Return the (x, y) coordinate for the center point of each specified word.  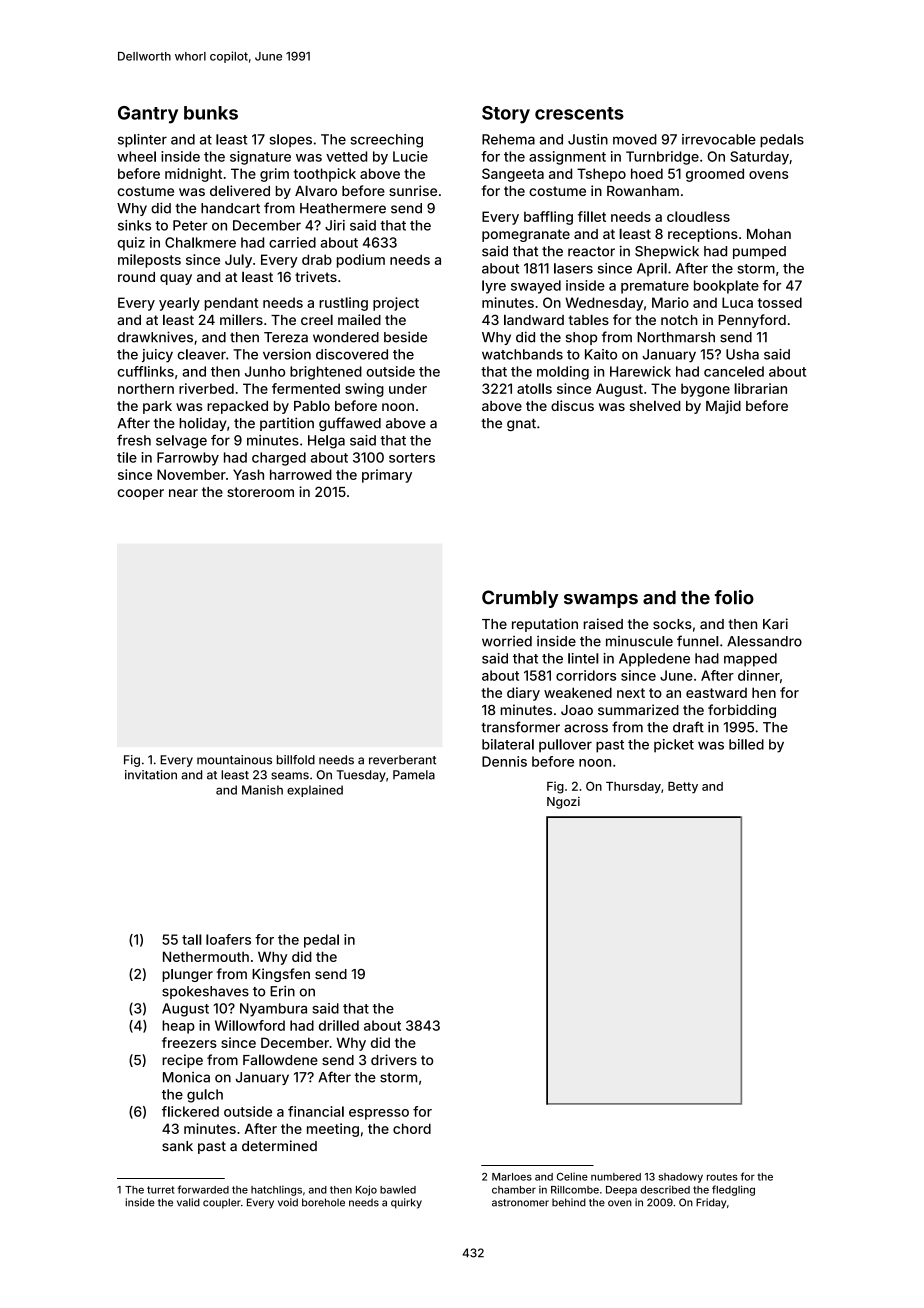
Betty (683, 788)
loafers (228, 939)
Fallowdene (280, 1059)
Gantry (148, 115)
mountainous (234, 760)
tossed (780, 302)
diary (523, 694)
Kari (775, 623)
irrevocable (719, 139)
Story (506, 115)
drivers (394, 1059)
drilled (339, 1025)
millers (241, 319)
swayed (536, 287)
